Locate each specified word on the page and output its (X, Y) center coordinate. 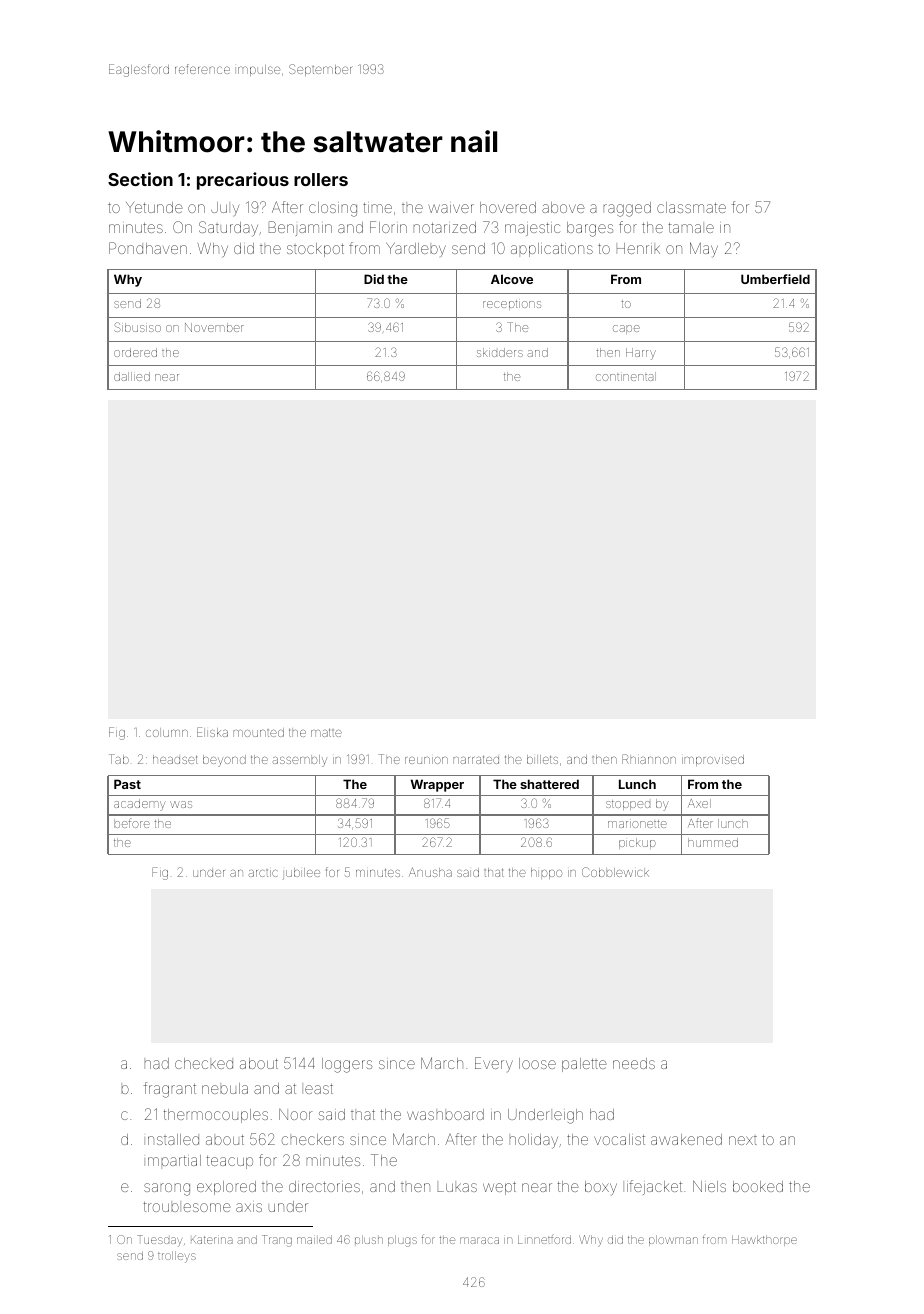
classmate (691, 207)
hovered (508, 207)
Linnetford (544, 1239)
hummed (713, 842)
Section (140, 179)
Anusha (430, 872)
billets (542, 759)
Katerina (212, 1240)
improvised (713, 760)
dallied (132, 376)
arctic (263, 873)
